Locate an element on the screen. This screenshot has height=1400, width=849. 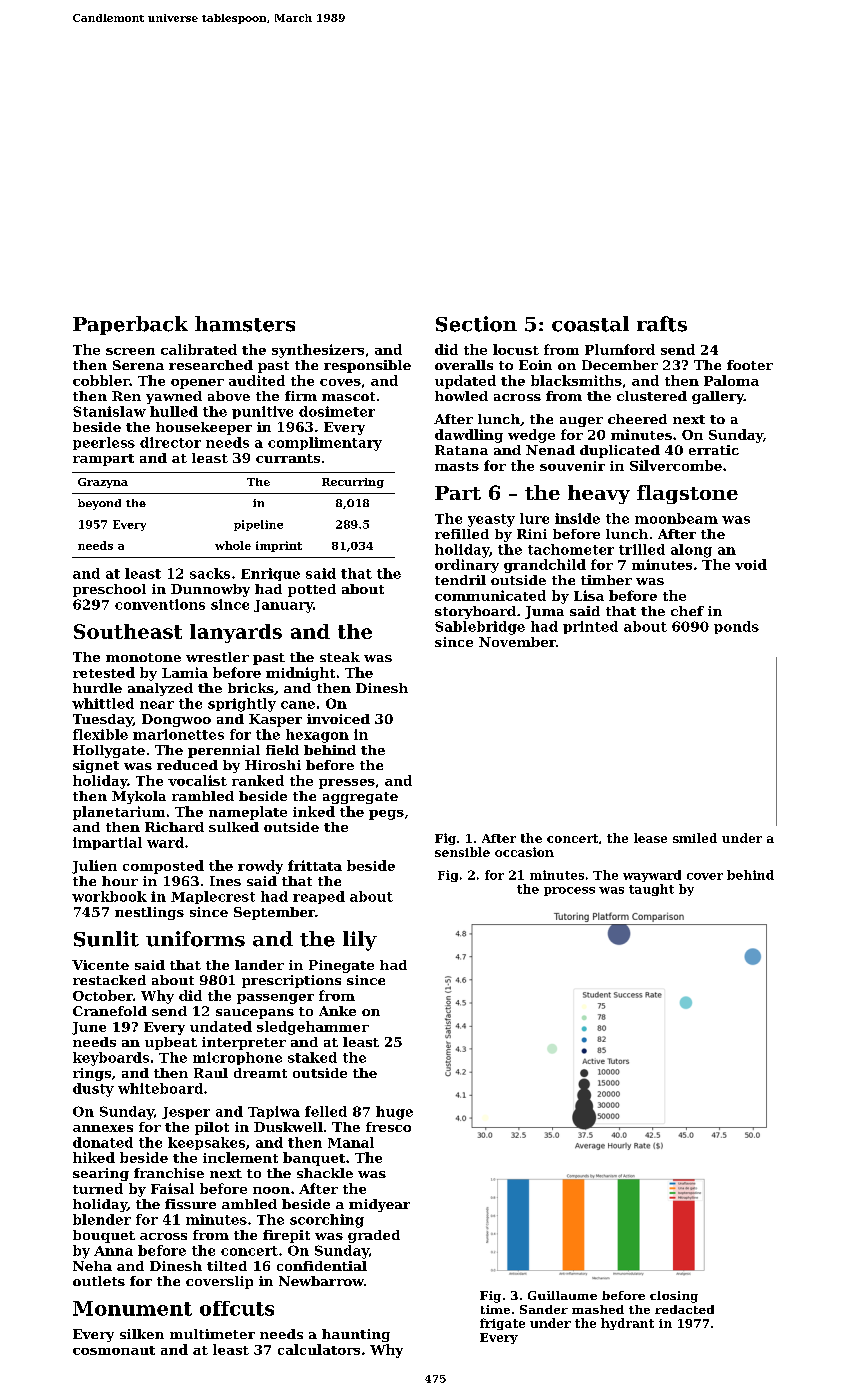
offcuts is located at coordinates (237, 1308).
